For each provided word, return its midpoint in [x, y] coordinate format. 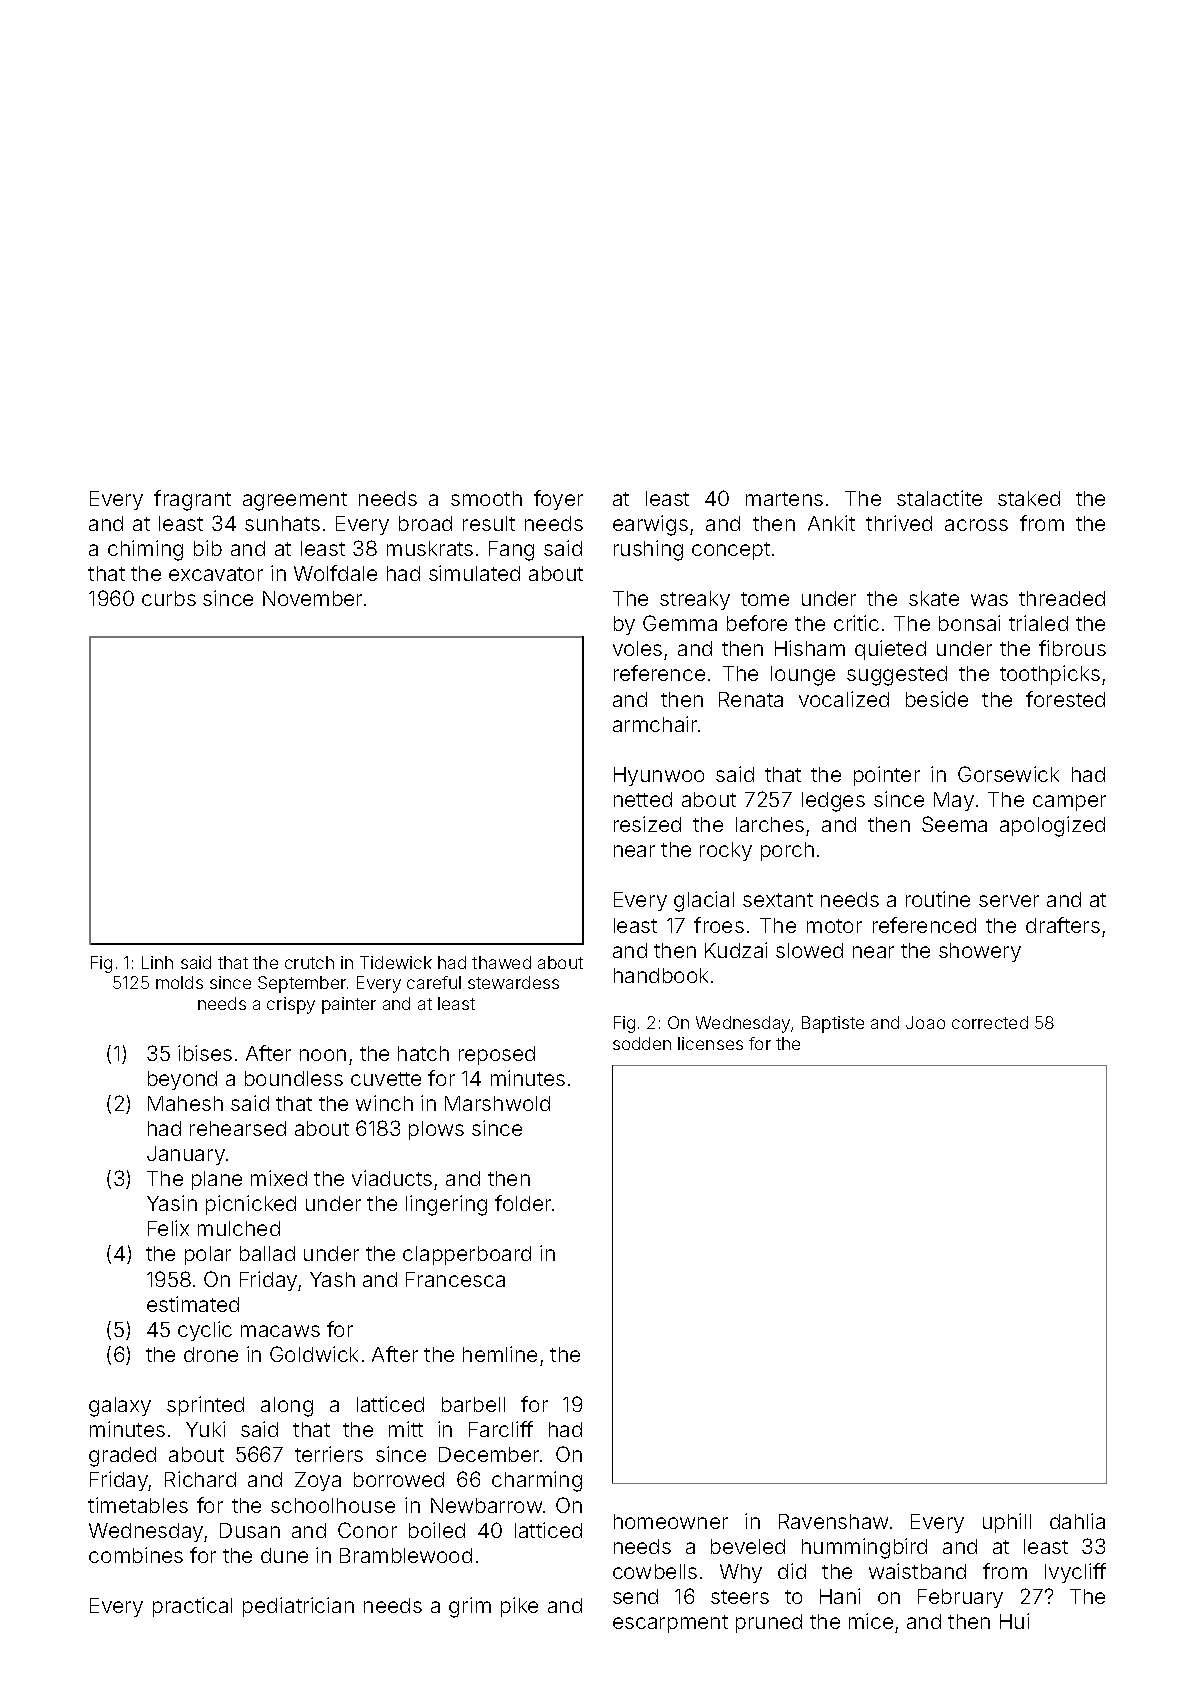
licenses [710, 1043]
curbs [169, 598]
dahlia [1077, 1521]
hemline [500, 1354]
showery [980, 952]
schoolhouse [333, 1505]
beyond [182, 1080]
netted [643, 799]
